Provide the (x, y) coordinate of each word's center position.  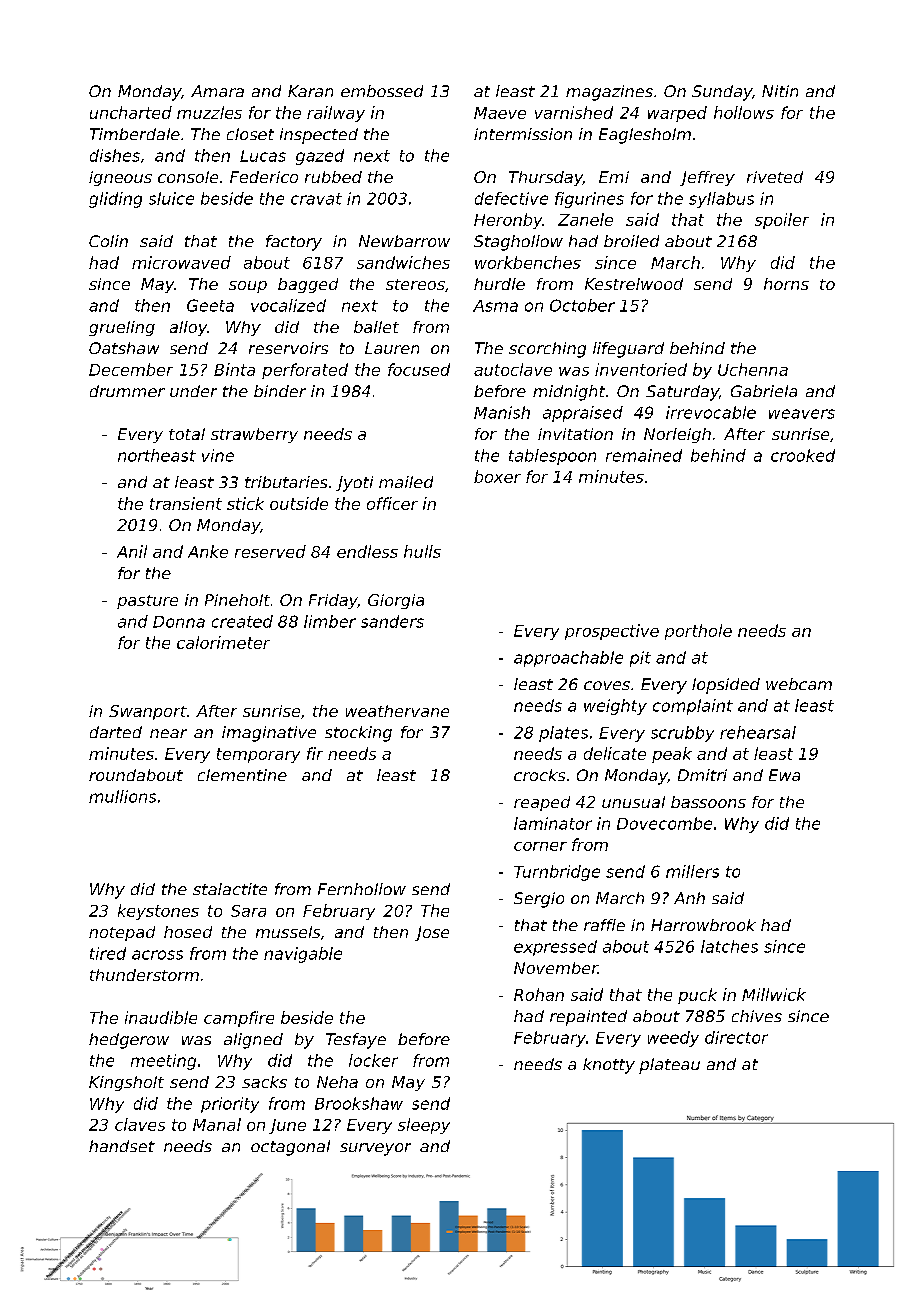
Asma (495, 306)
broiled (631, 241)
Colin (108, 241)
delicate (615, 753)
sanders (392, 621)
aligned (253, 1041)
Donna (179, 622)
